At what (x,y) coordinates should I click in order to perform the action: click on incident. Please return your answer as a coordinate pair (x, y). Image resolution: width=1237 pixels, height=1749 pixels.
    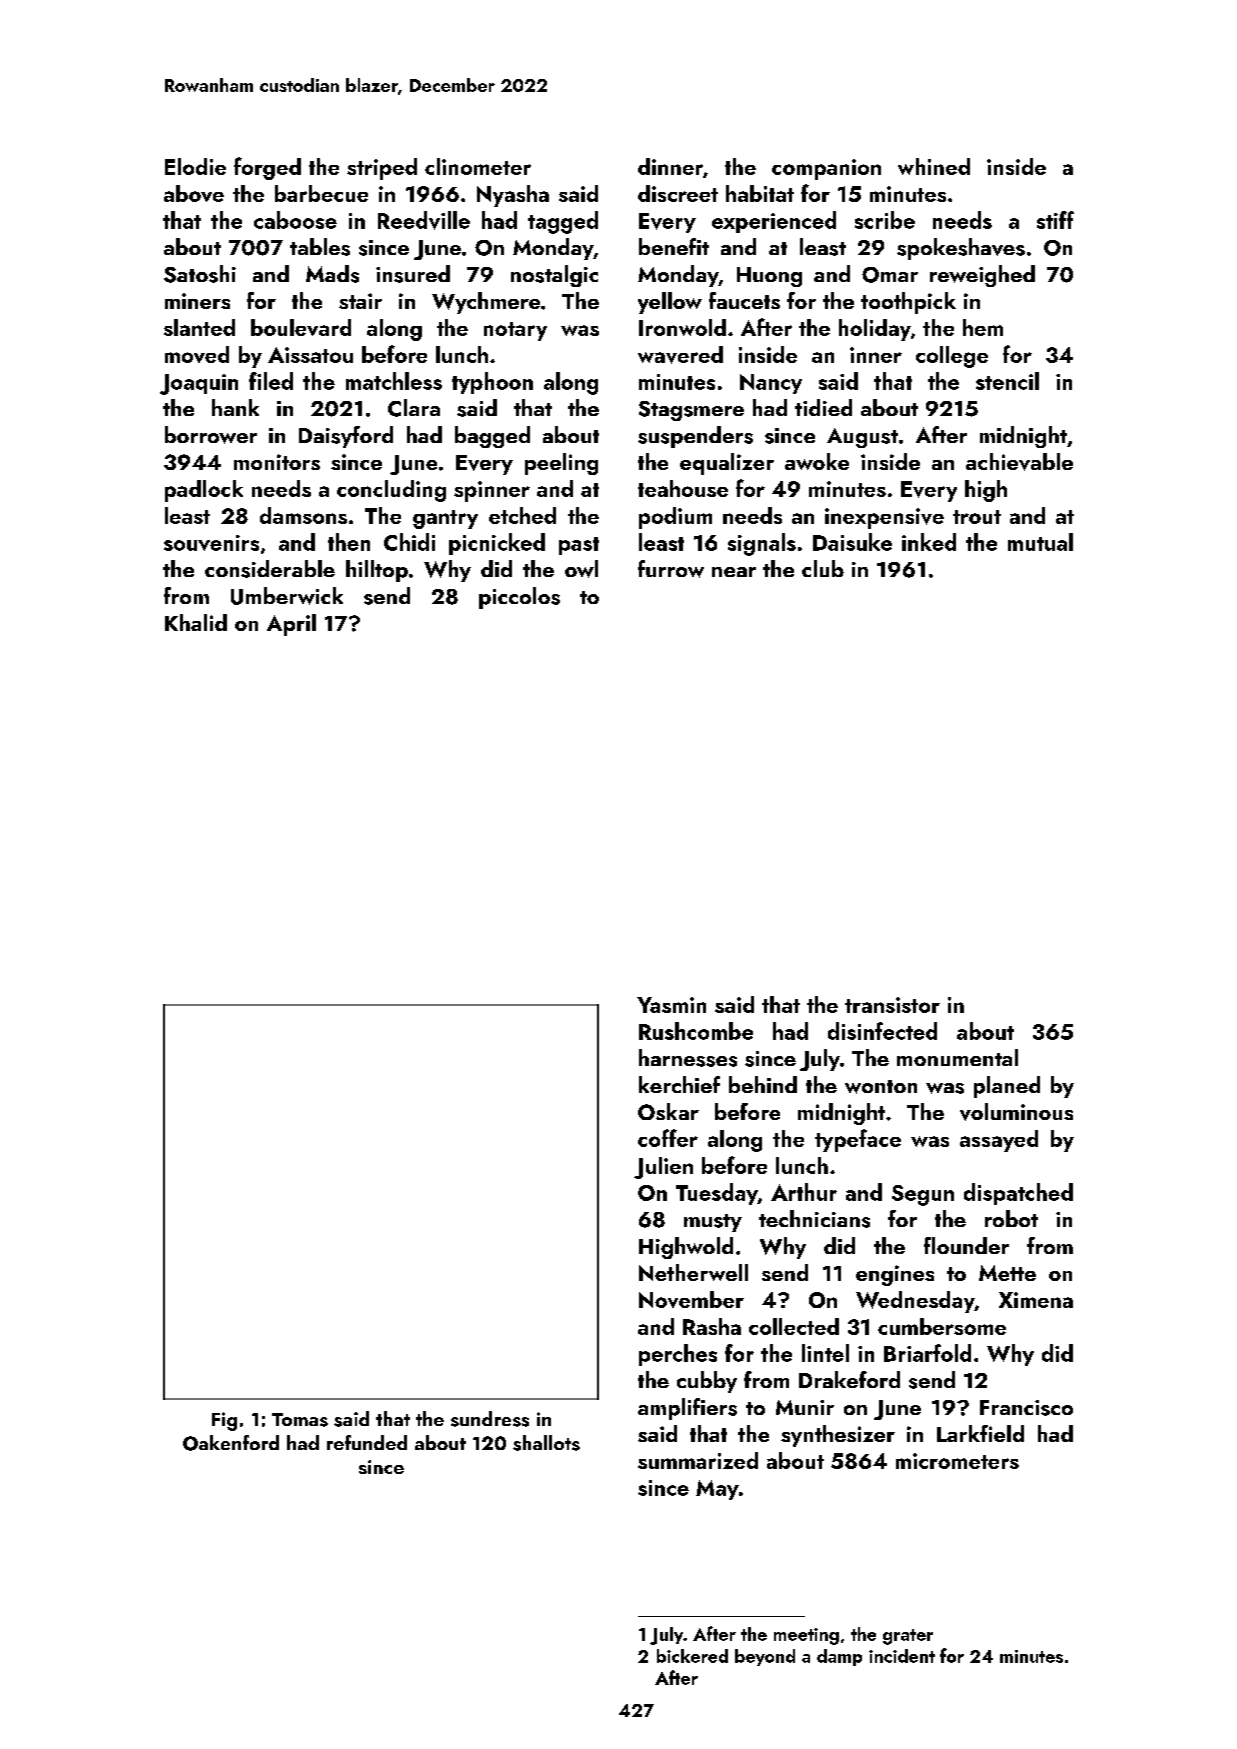
    Looking at the image, I should click on (902, 1656).
